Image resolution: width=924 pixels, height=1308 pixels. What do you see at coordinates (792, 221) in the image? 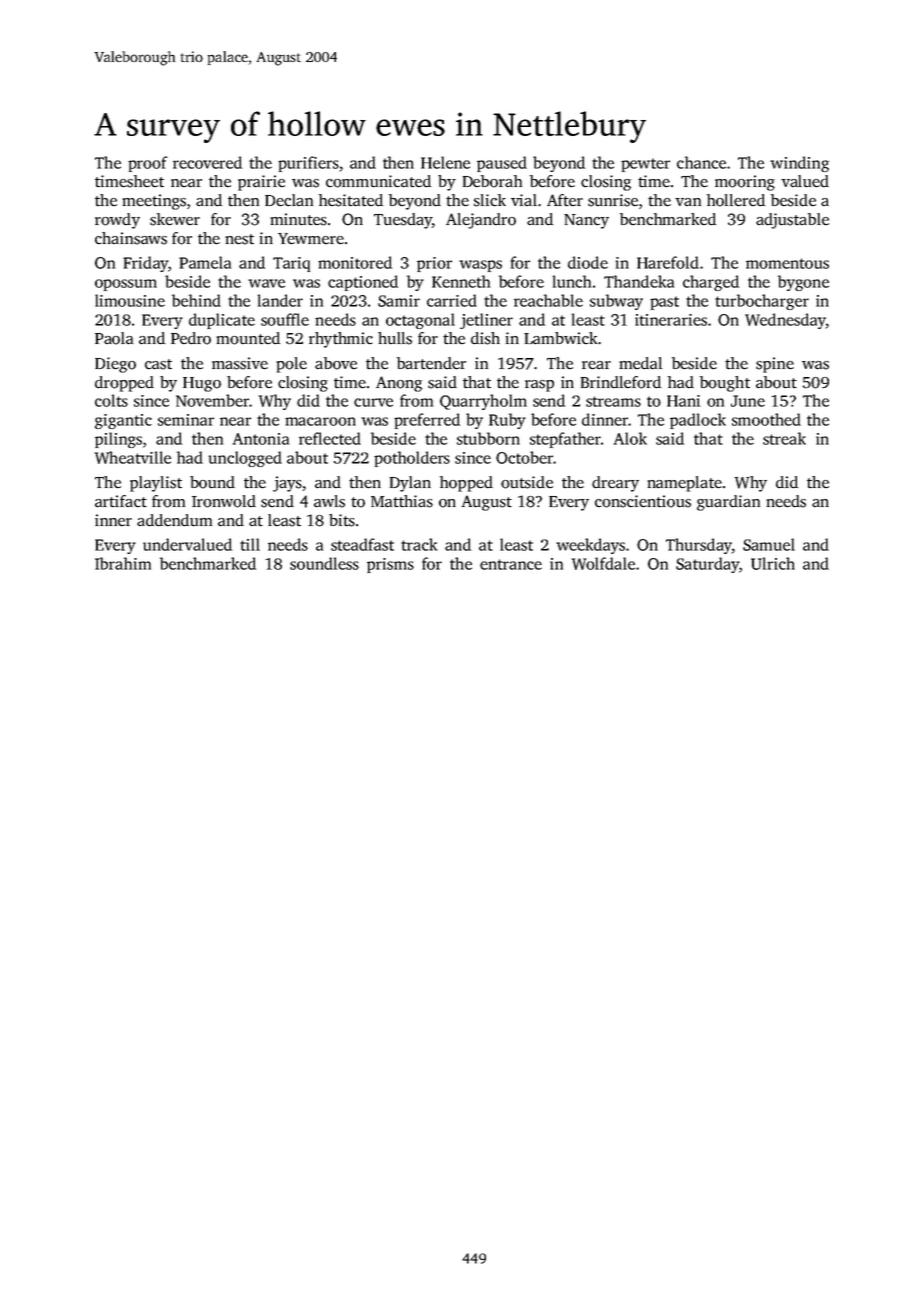
I see `adjustable` at bounding box center [792, 221].
